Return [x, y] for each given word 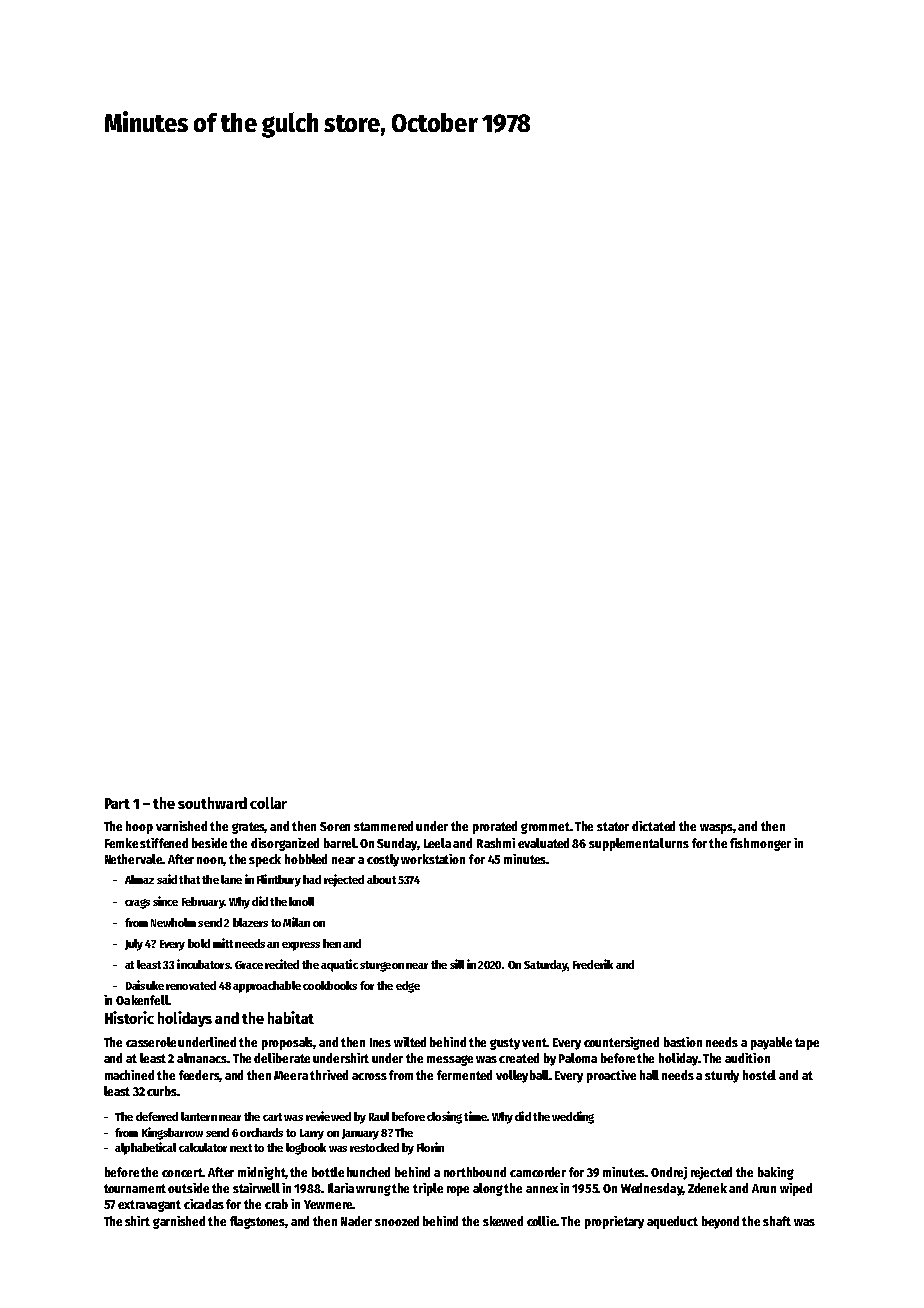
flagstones [258, 1222]
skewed [503, 1221]
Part [117, 803]
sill [457, 964]
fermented [464, 1075]
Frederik [593, 964]
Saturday [546, 966]
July [134, 945]
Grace [249, 965]
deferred [157, 1116]
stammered [383, 826]
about [381, 879]
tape [807, 1044]
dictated [653, 826]
